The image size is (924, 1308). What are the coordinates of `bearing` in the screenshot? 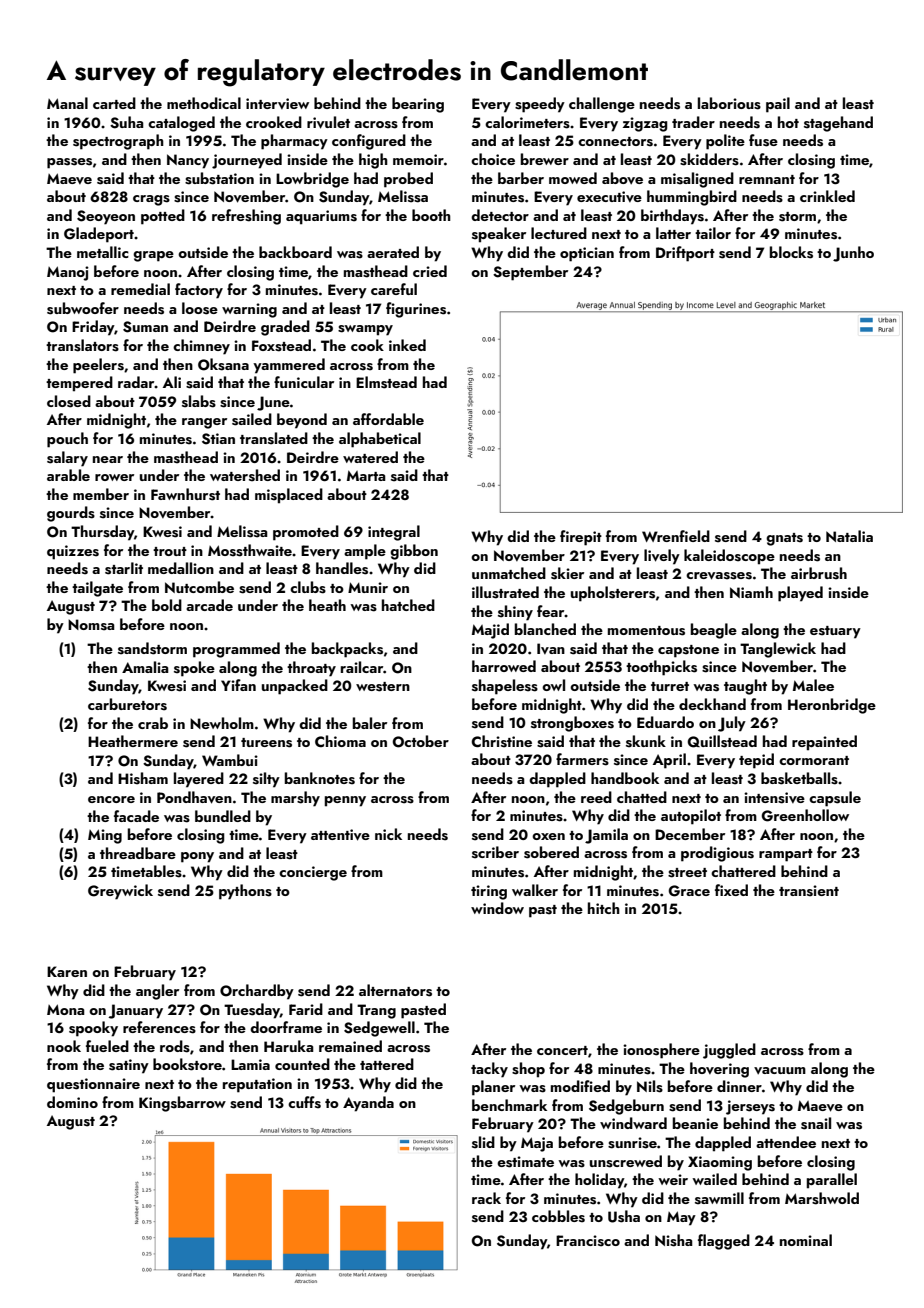 It's located at (418, 105).
